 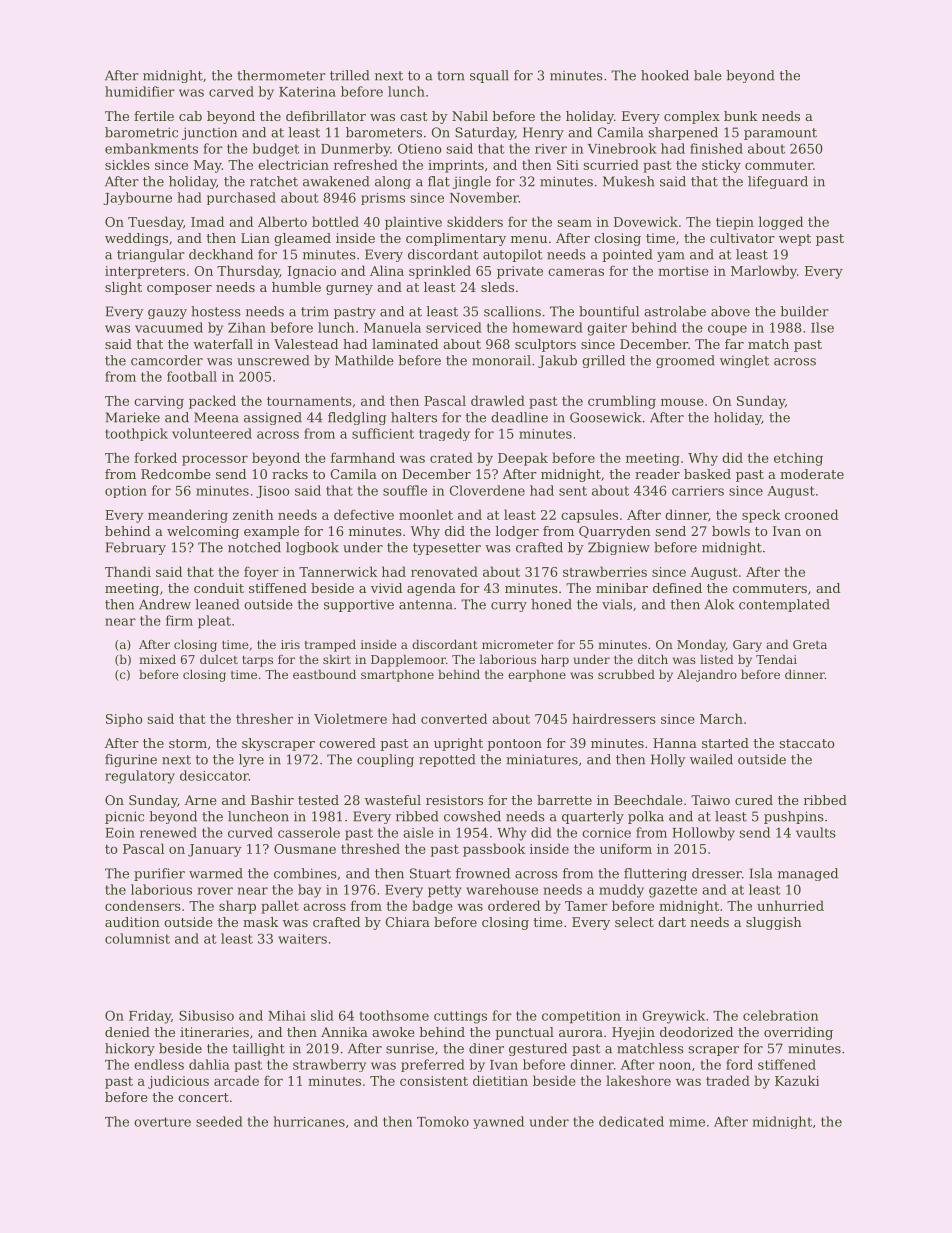 What do you see at coordinates (807, 743) in the image?
I see `staccato` at bounding box center [807, 743].
